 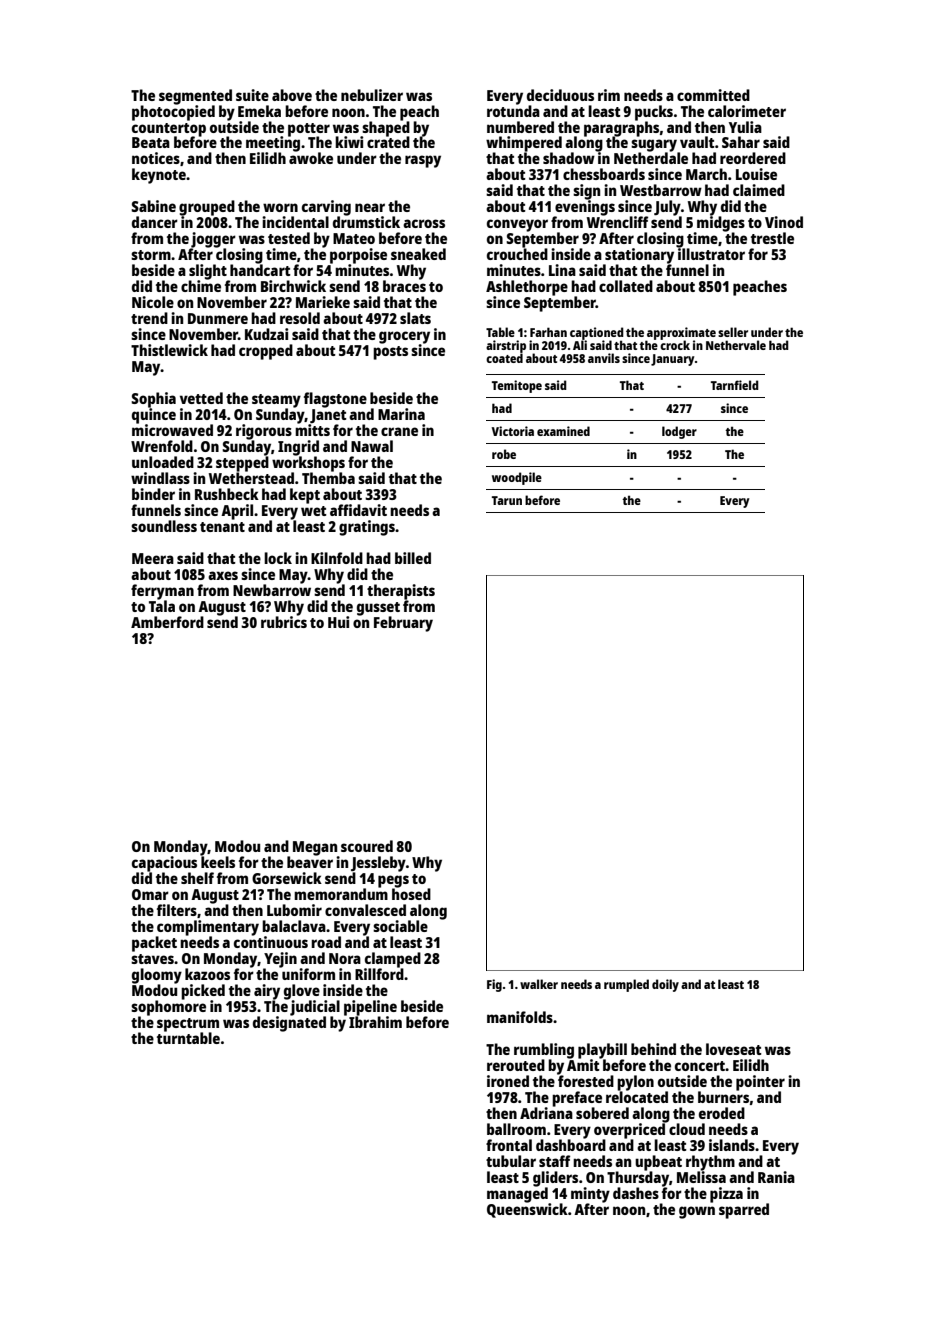 What do you see at coordinates (188, 1025) in the screenshot?
I see `spectrum` at bounding box center [188, 1025].
